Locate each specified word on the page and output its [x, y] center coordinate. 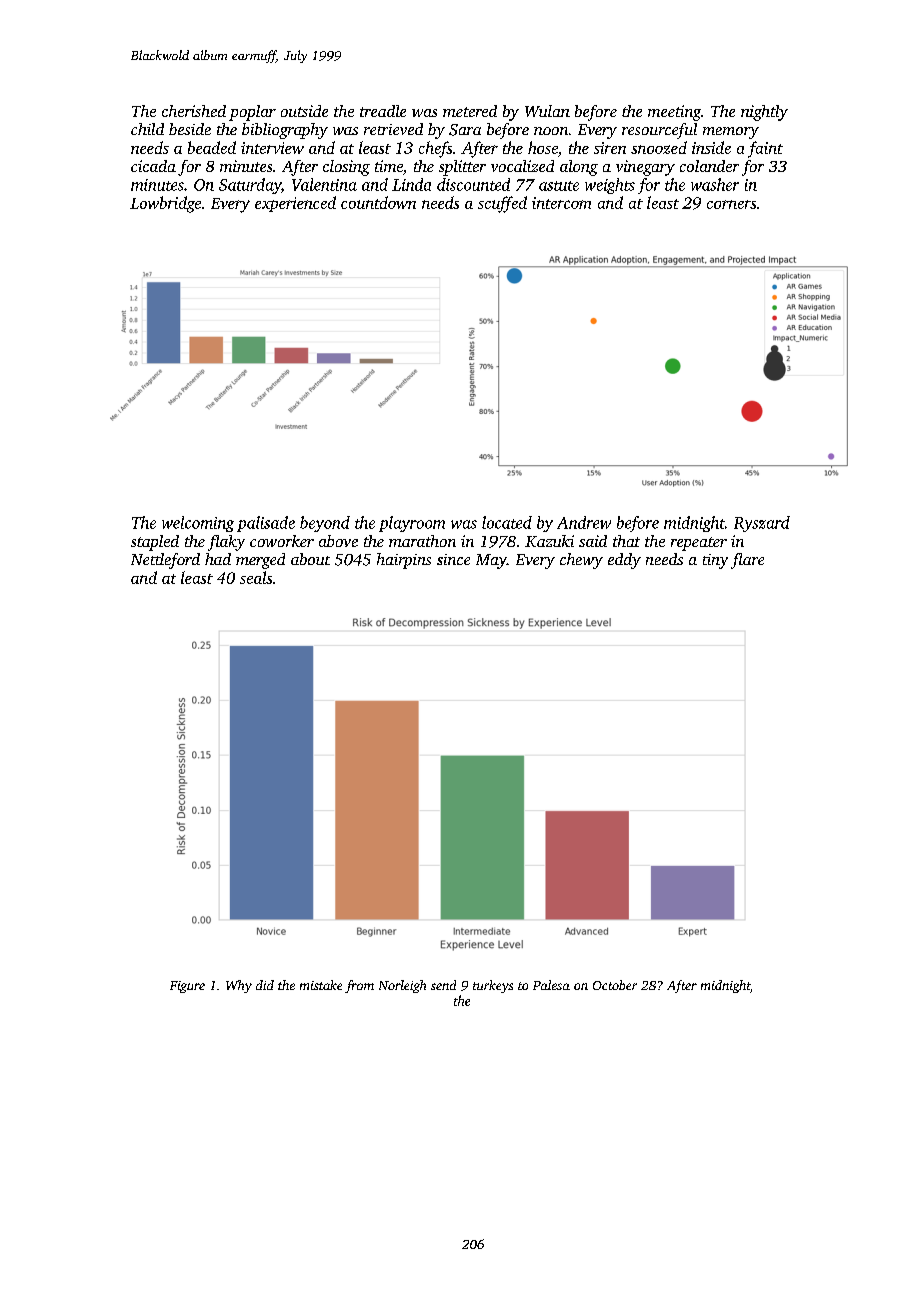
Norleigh [402, 986]
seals [256, 577]
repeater [699, 544]
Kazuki [549, 541]
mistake [321, 985]
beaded [212, 147]
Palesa [551, 985]
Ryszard [762, 524]
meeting [674, 113]
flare [747, 561]
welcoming [198, 524]
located [507, 522]
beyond [325, 524]
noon [551, 131]
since [453, 559]
